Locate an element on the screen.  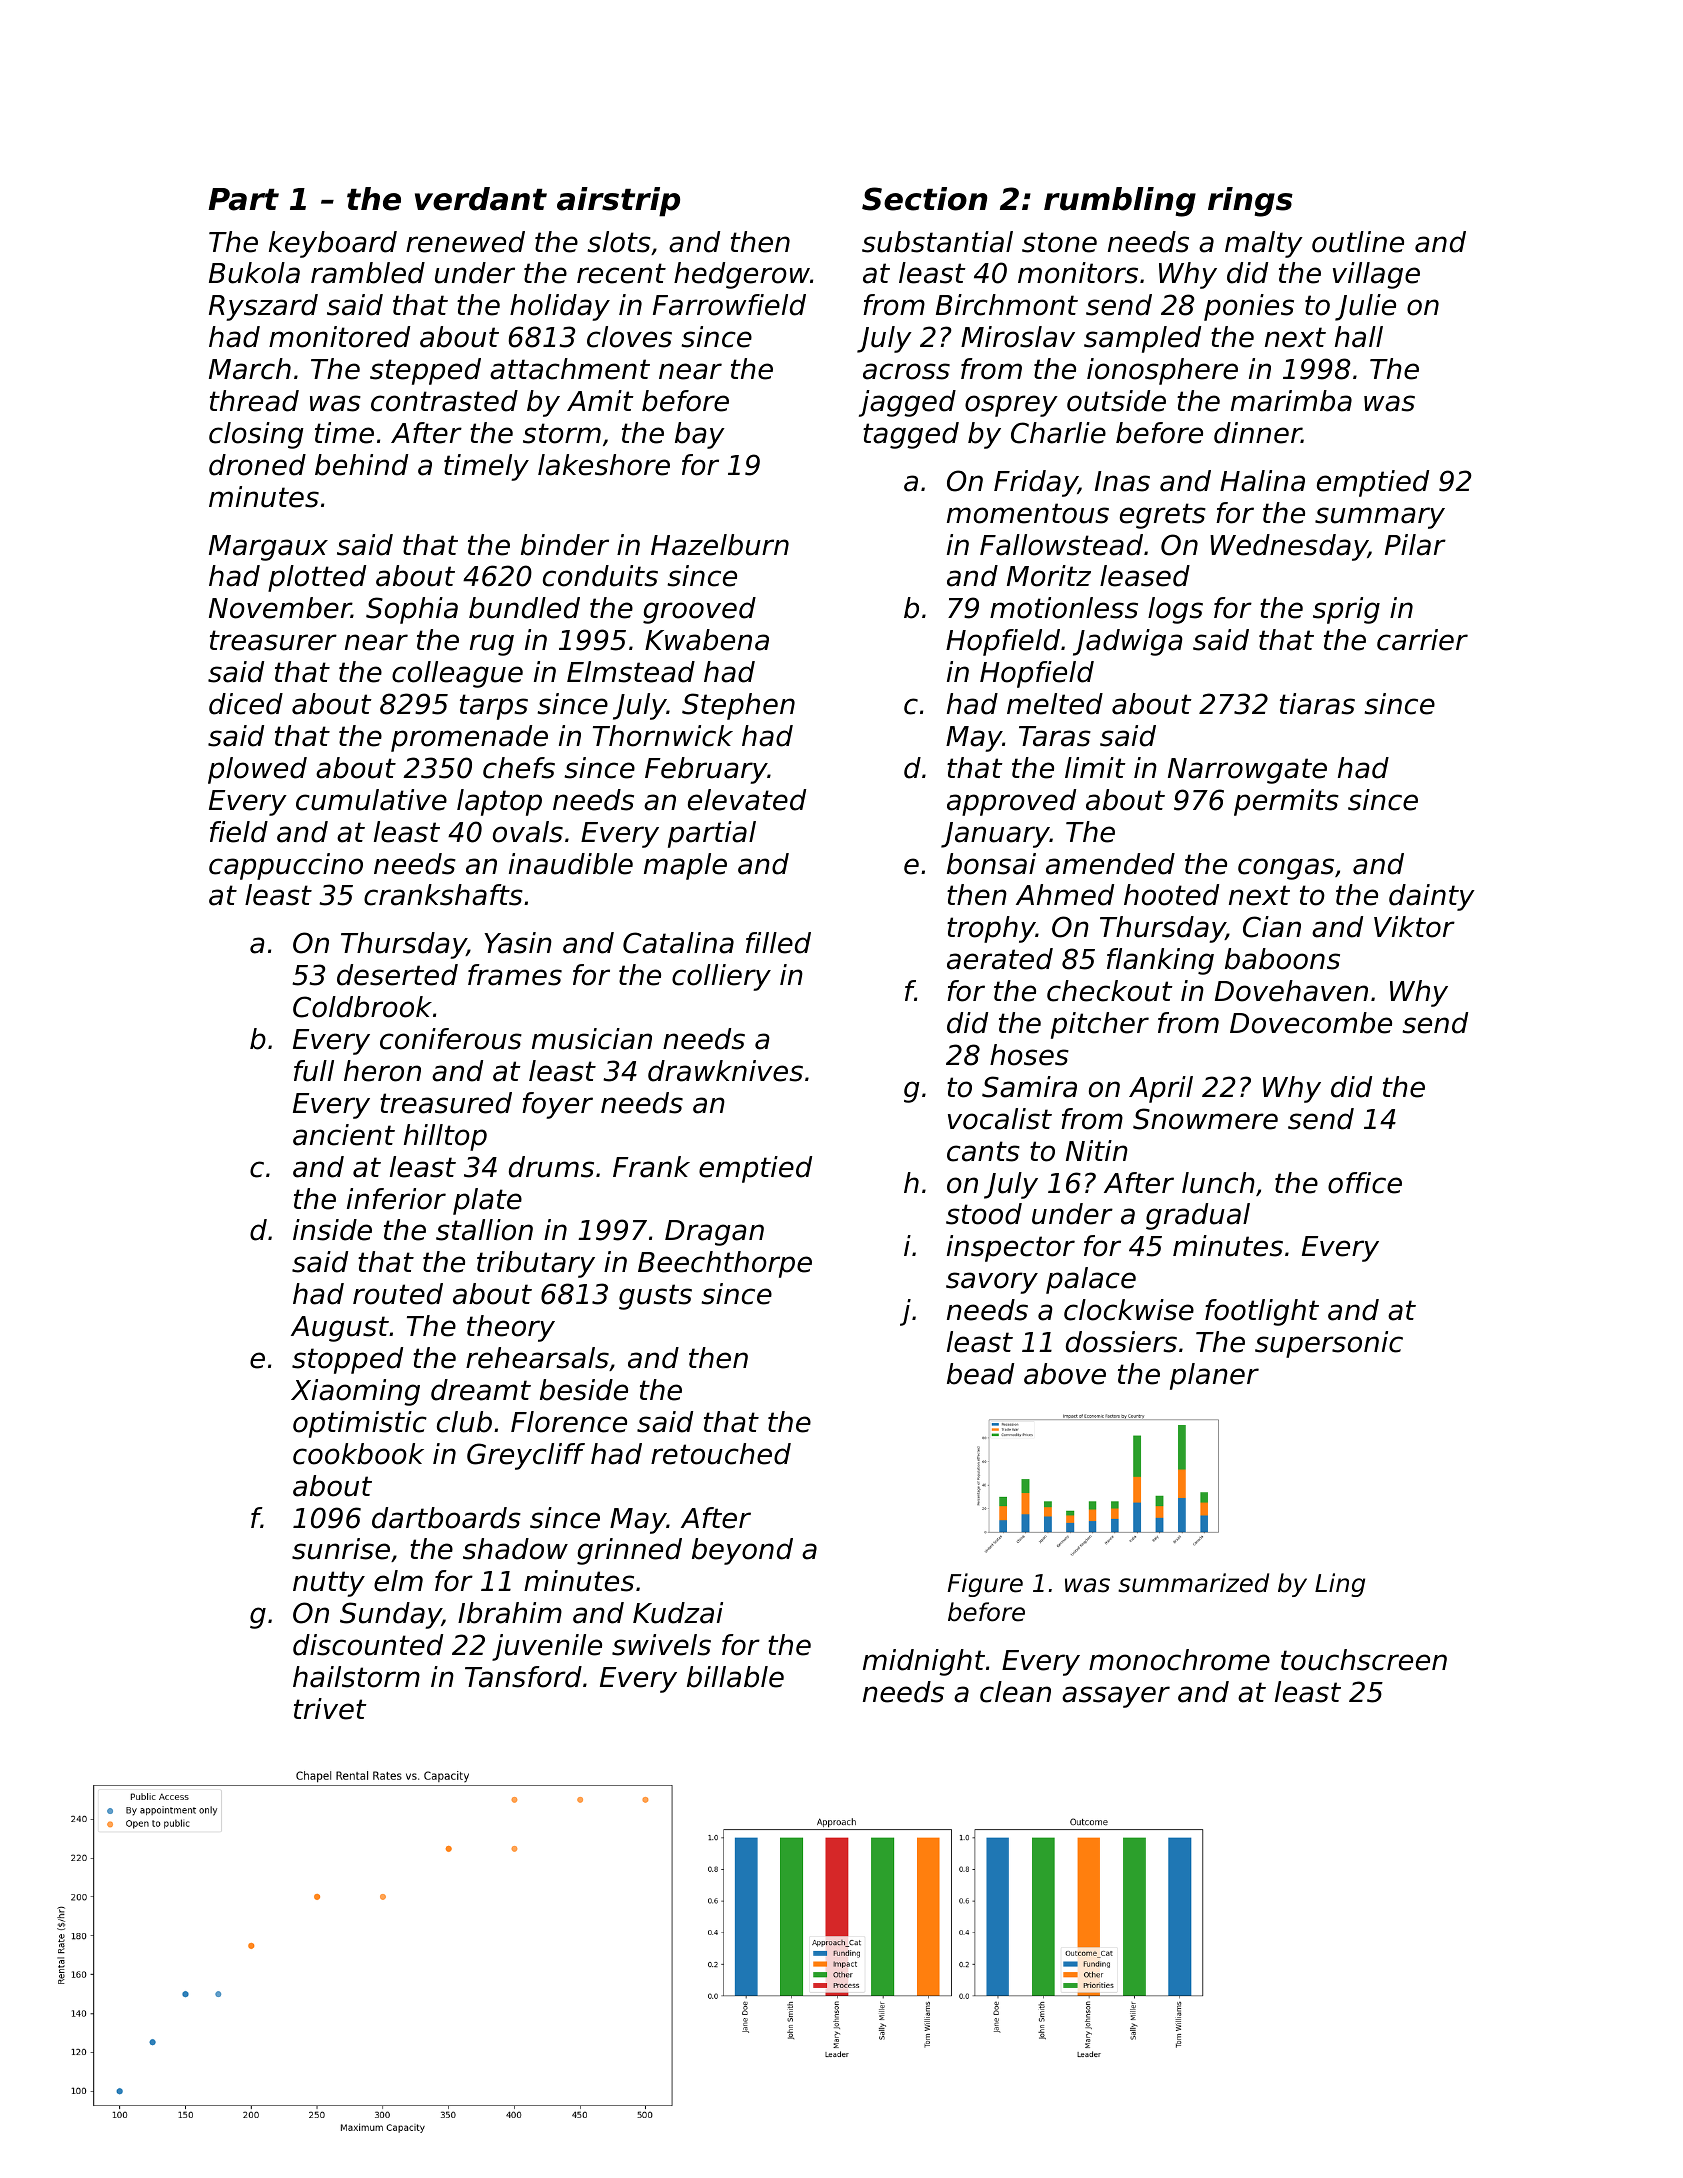
tarps is located at coordinates (494, 707).
